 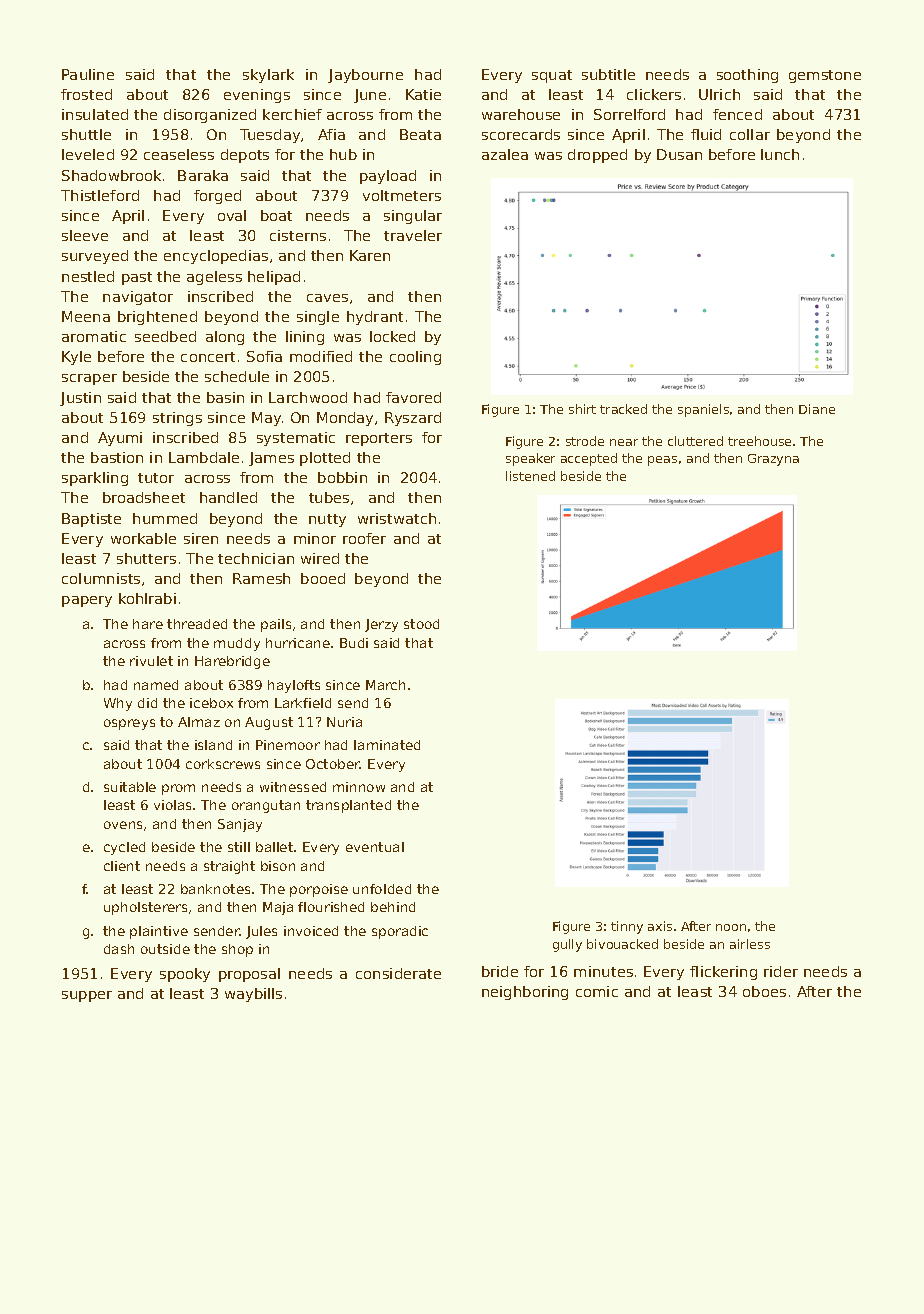 I want to click on upholsterers, so click(x=145, y=908).
